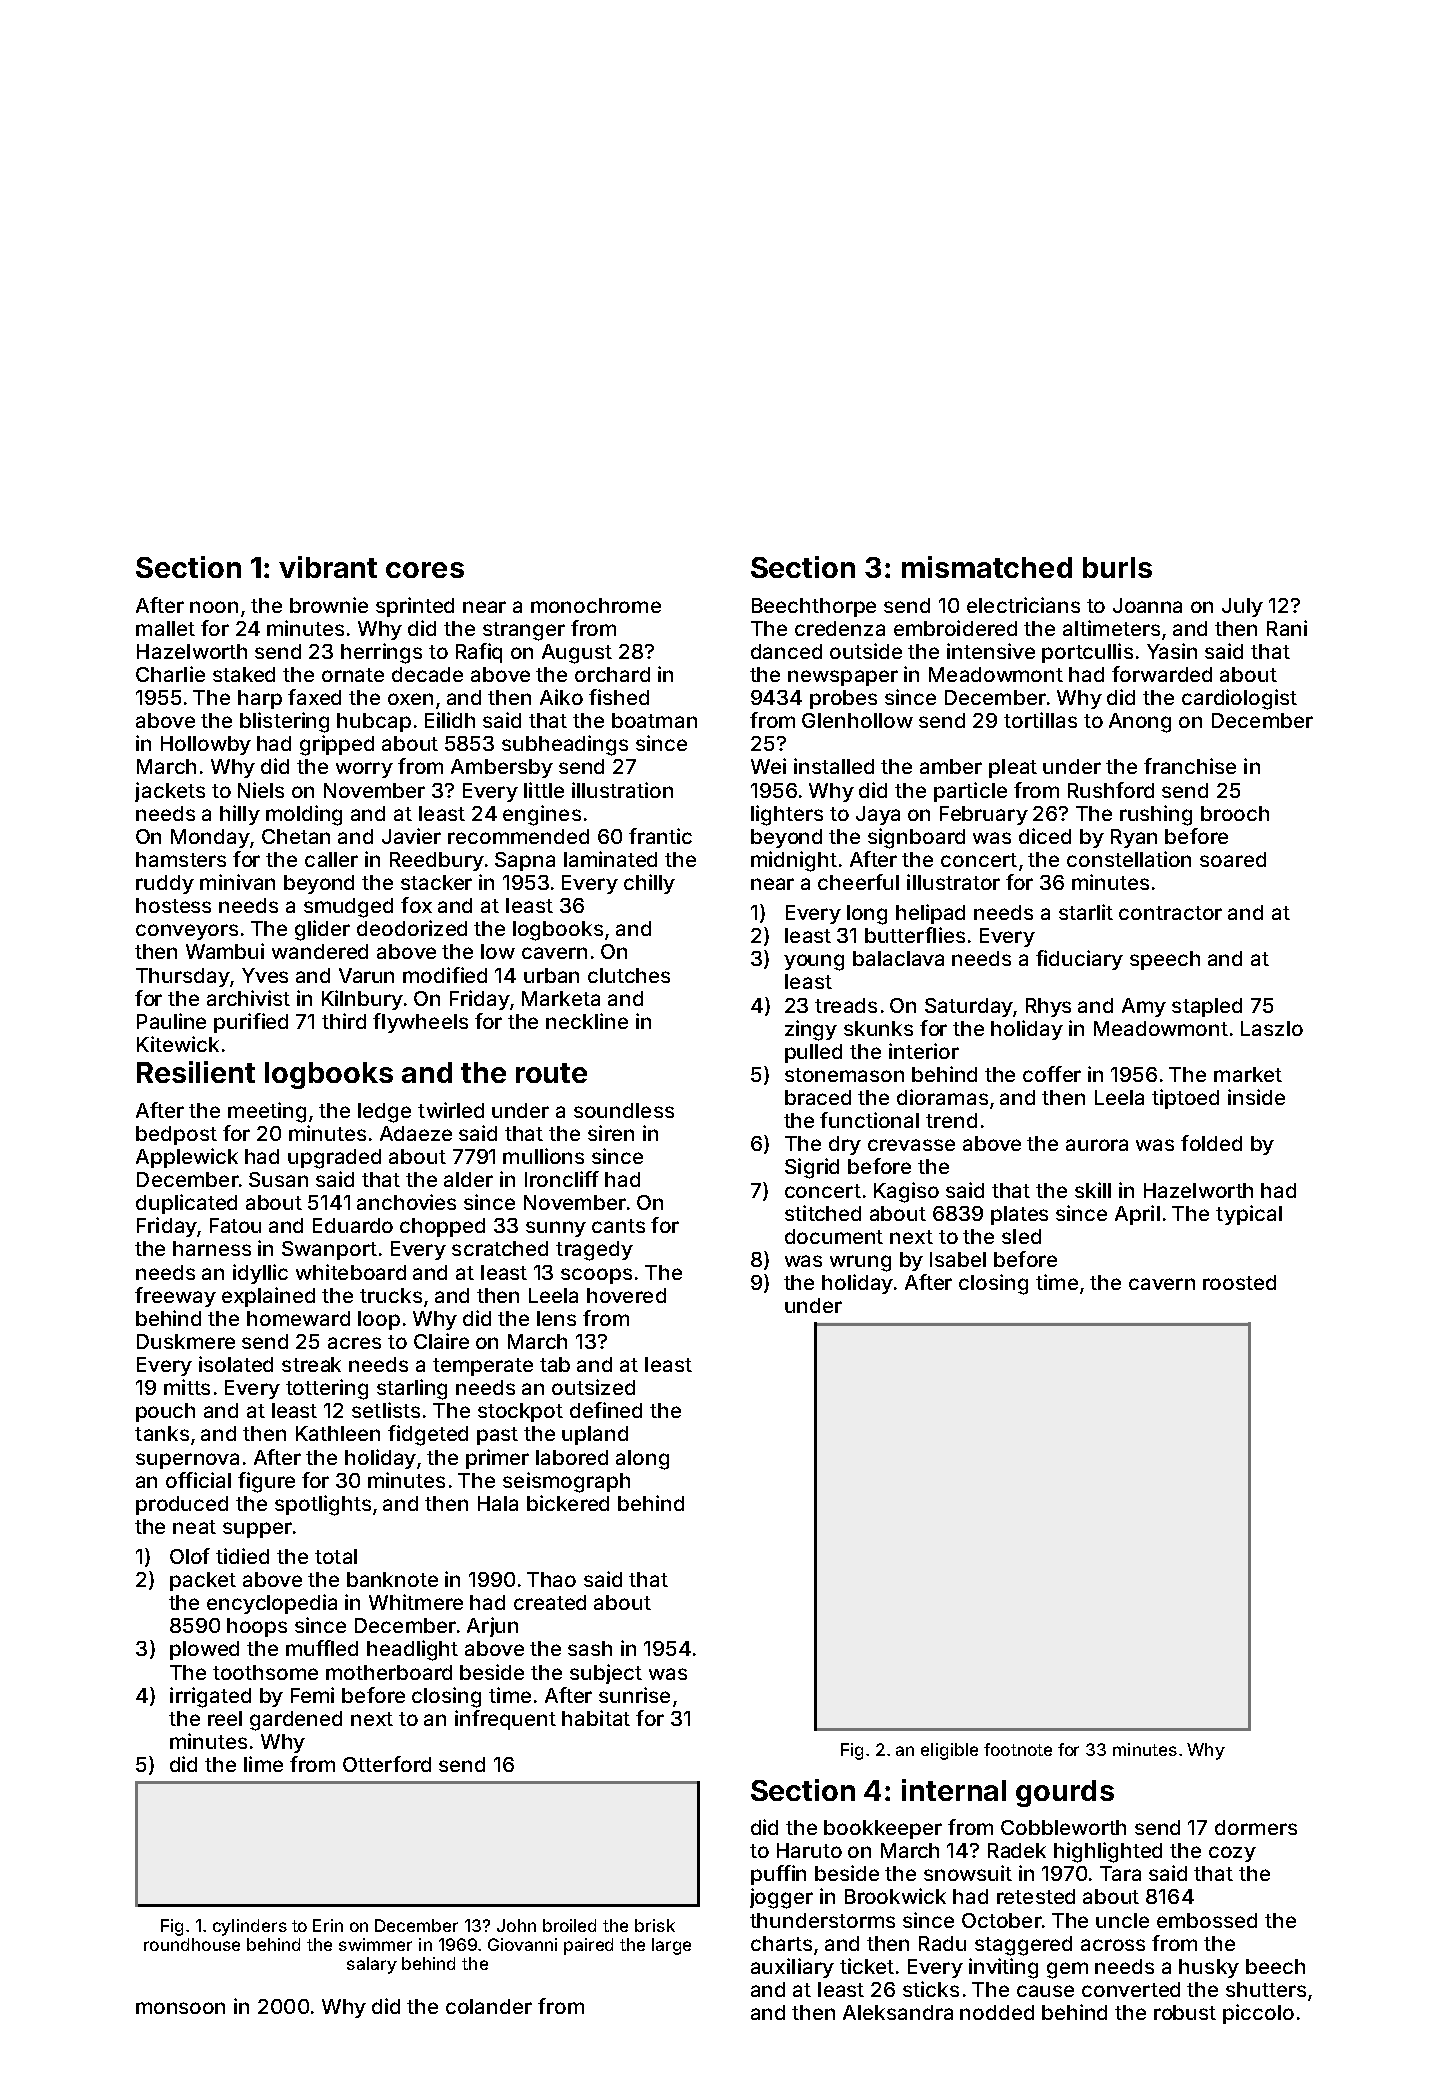  Describe the element at coordinates (590, 1648) in the screenshot. I see `sash` at that location.
